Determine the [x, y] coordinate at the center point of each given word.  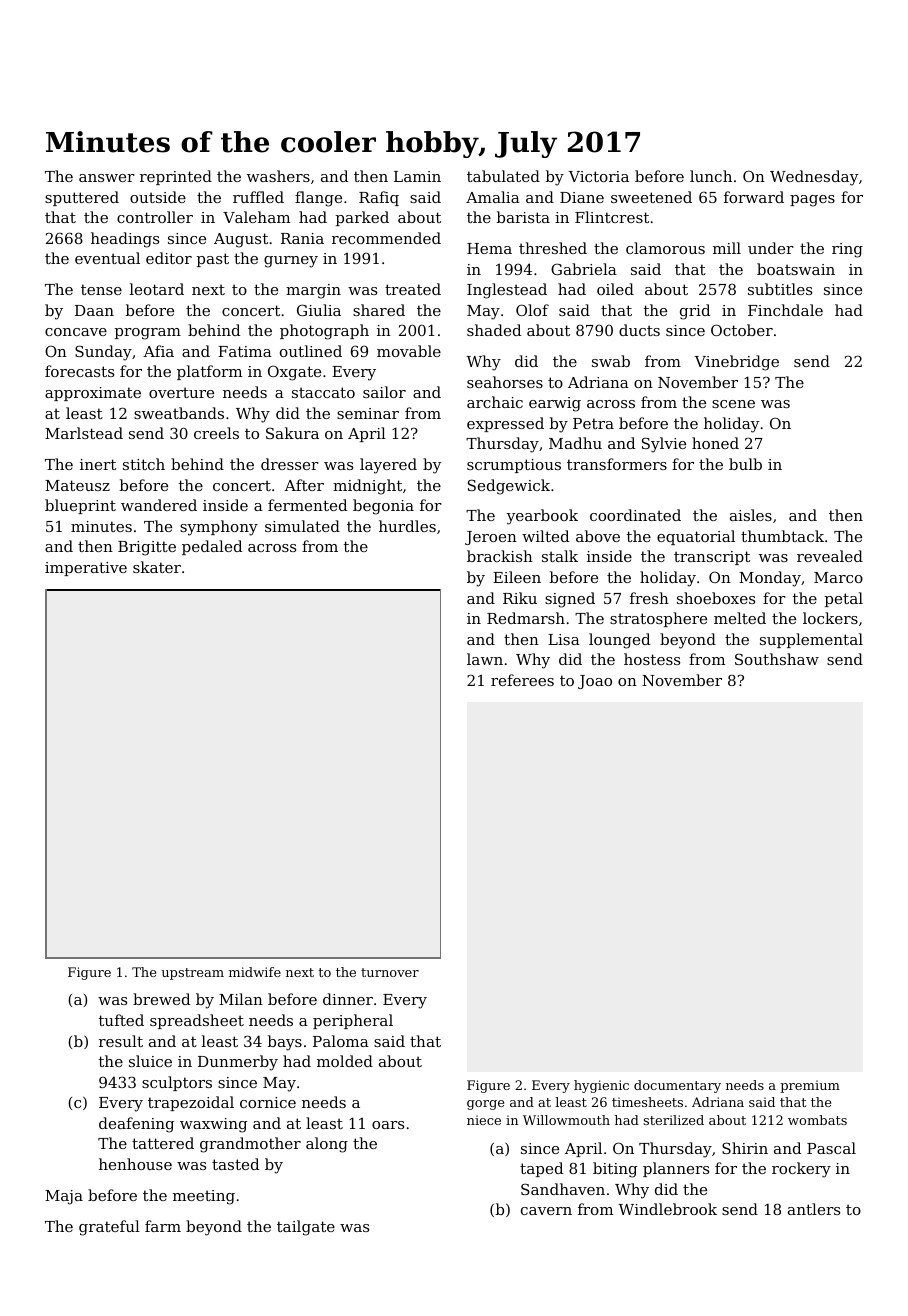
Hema [489, 248]
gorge [485, 1105]
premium [810, 1086]
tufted [121, 1020]
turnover [390, 972]
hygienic [601, 1086]
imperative [86, 569]
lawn [485, 659]
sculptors [177, 1083]
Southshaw [777, 659]
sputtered [82, 198]
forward [754, 197]
